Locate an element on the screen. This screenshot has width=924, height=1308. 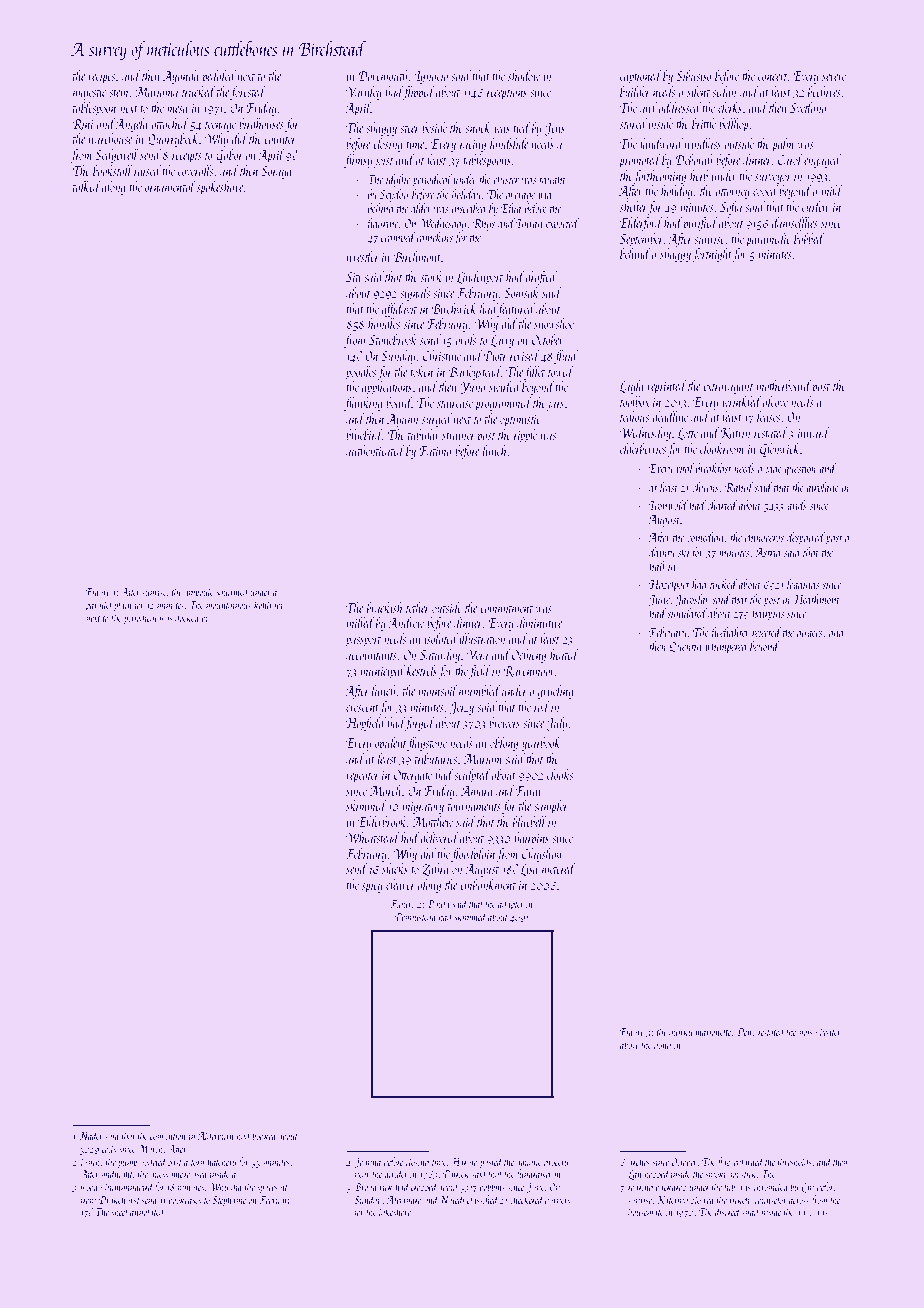
milled is located at coordinates (361, 622).
